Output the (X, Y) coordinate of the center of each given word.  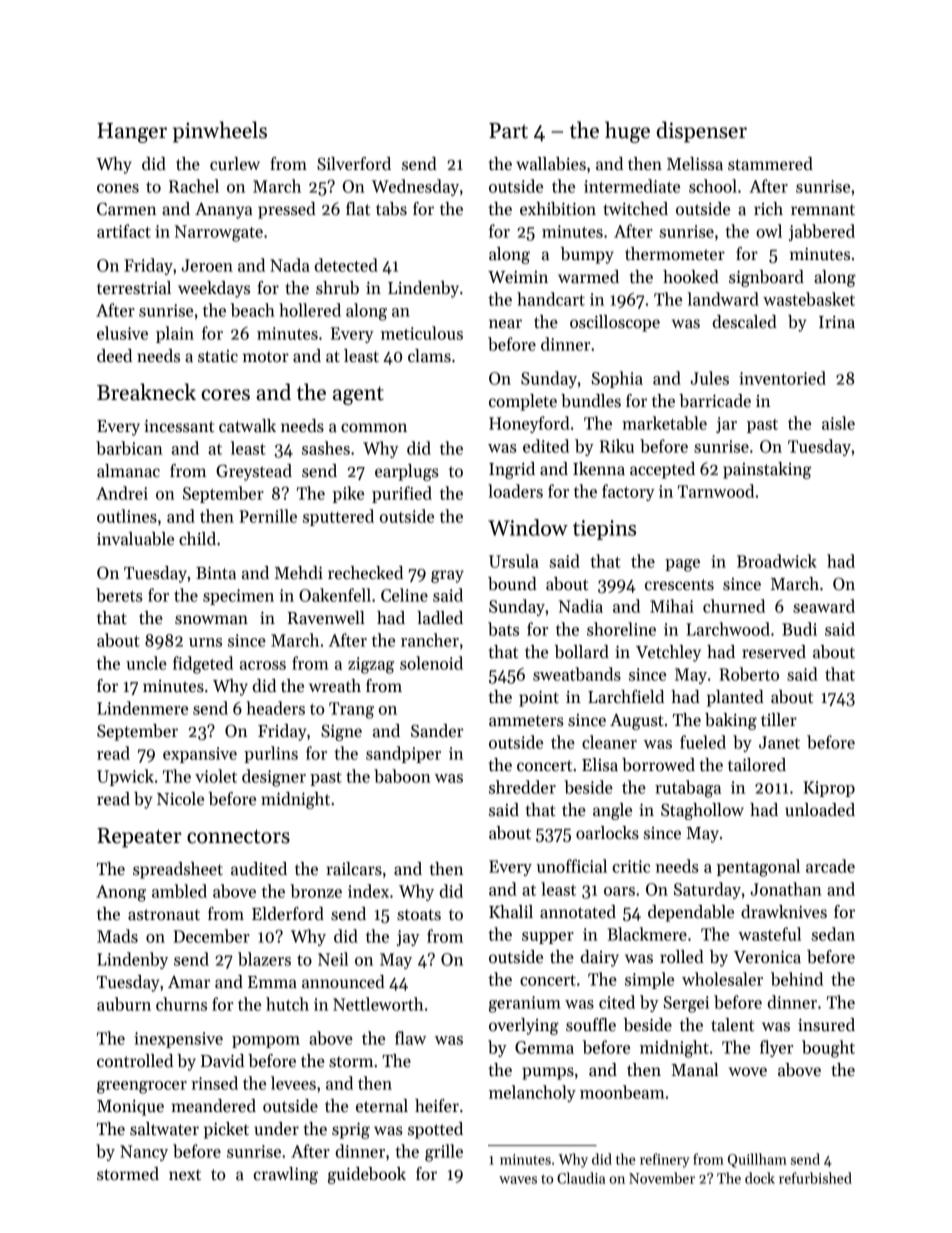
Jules (709, 378)
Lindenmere (142, 708)
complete (523, 402)
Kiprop (829, 789)
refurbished (815, 1178)
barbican (129, 448)
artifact (124, 231)
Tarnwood (716, 491)
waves (518, 1180)
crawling (285, 1175)
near (505, 324)
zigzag (371, 665)
